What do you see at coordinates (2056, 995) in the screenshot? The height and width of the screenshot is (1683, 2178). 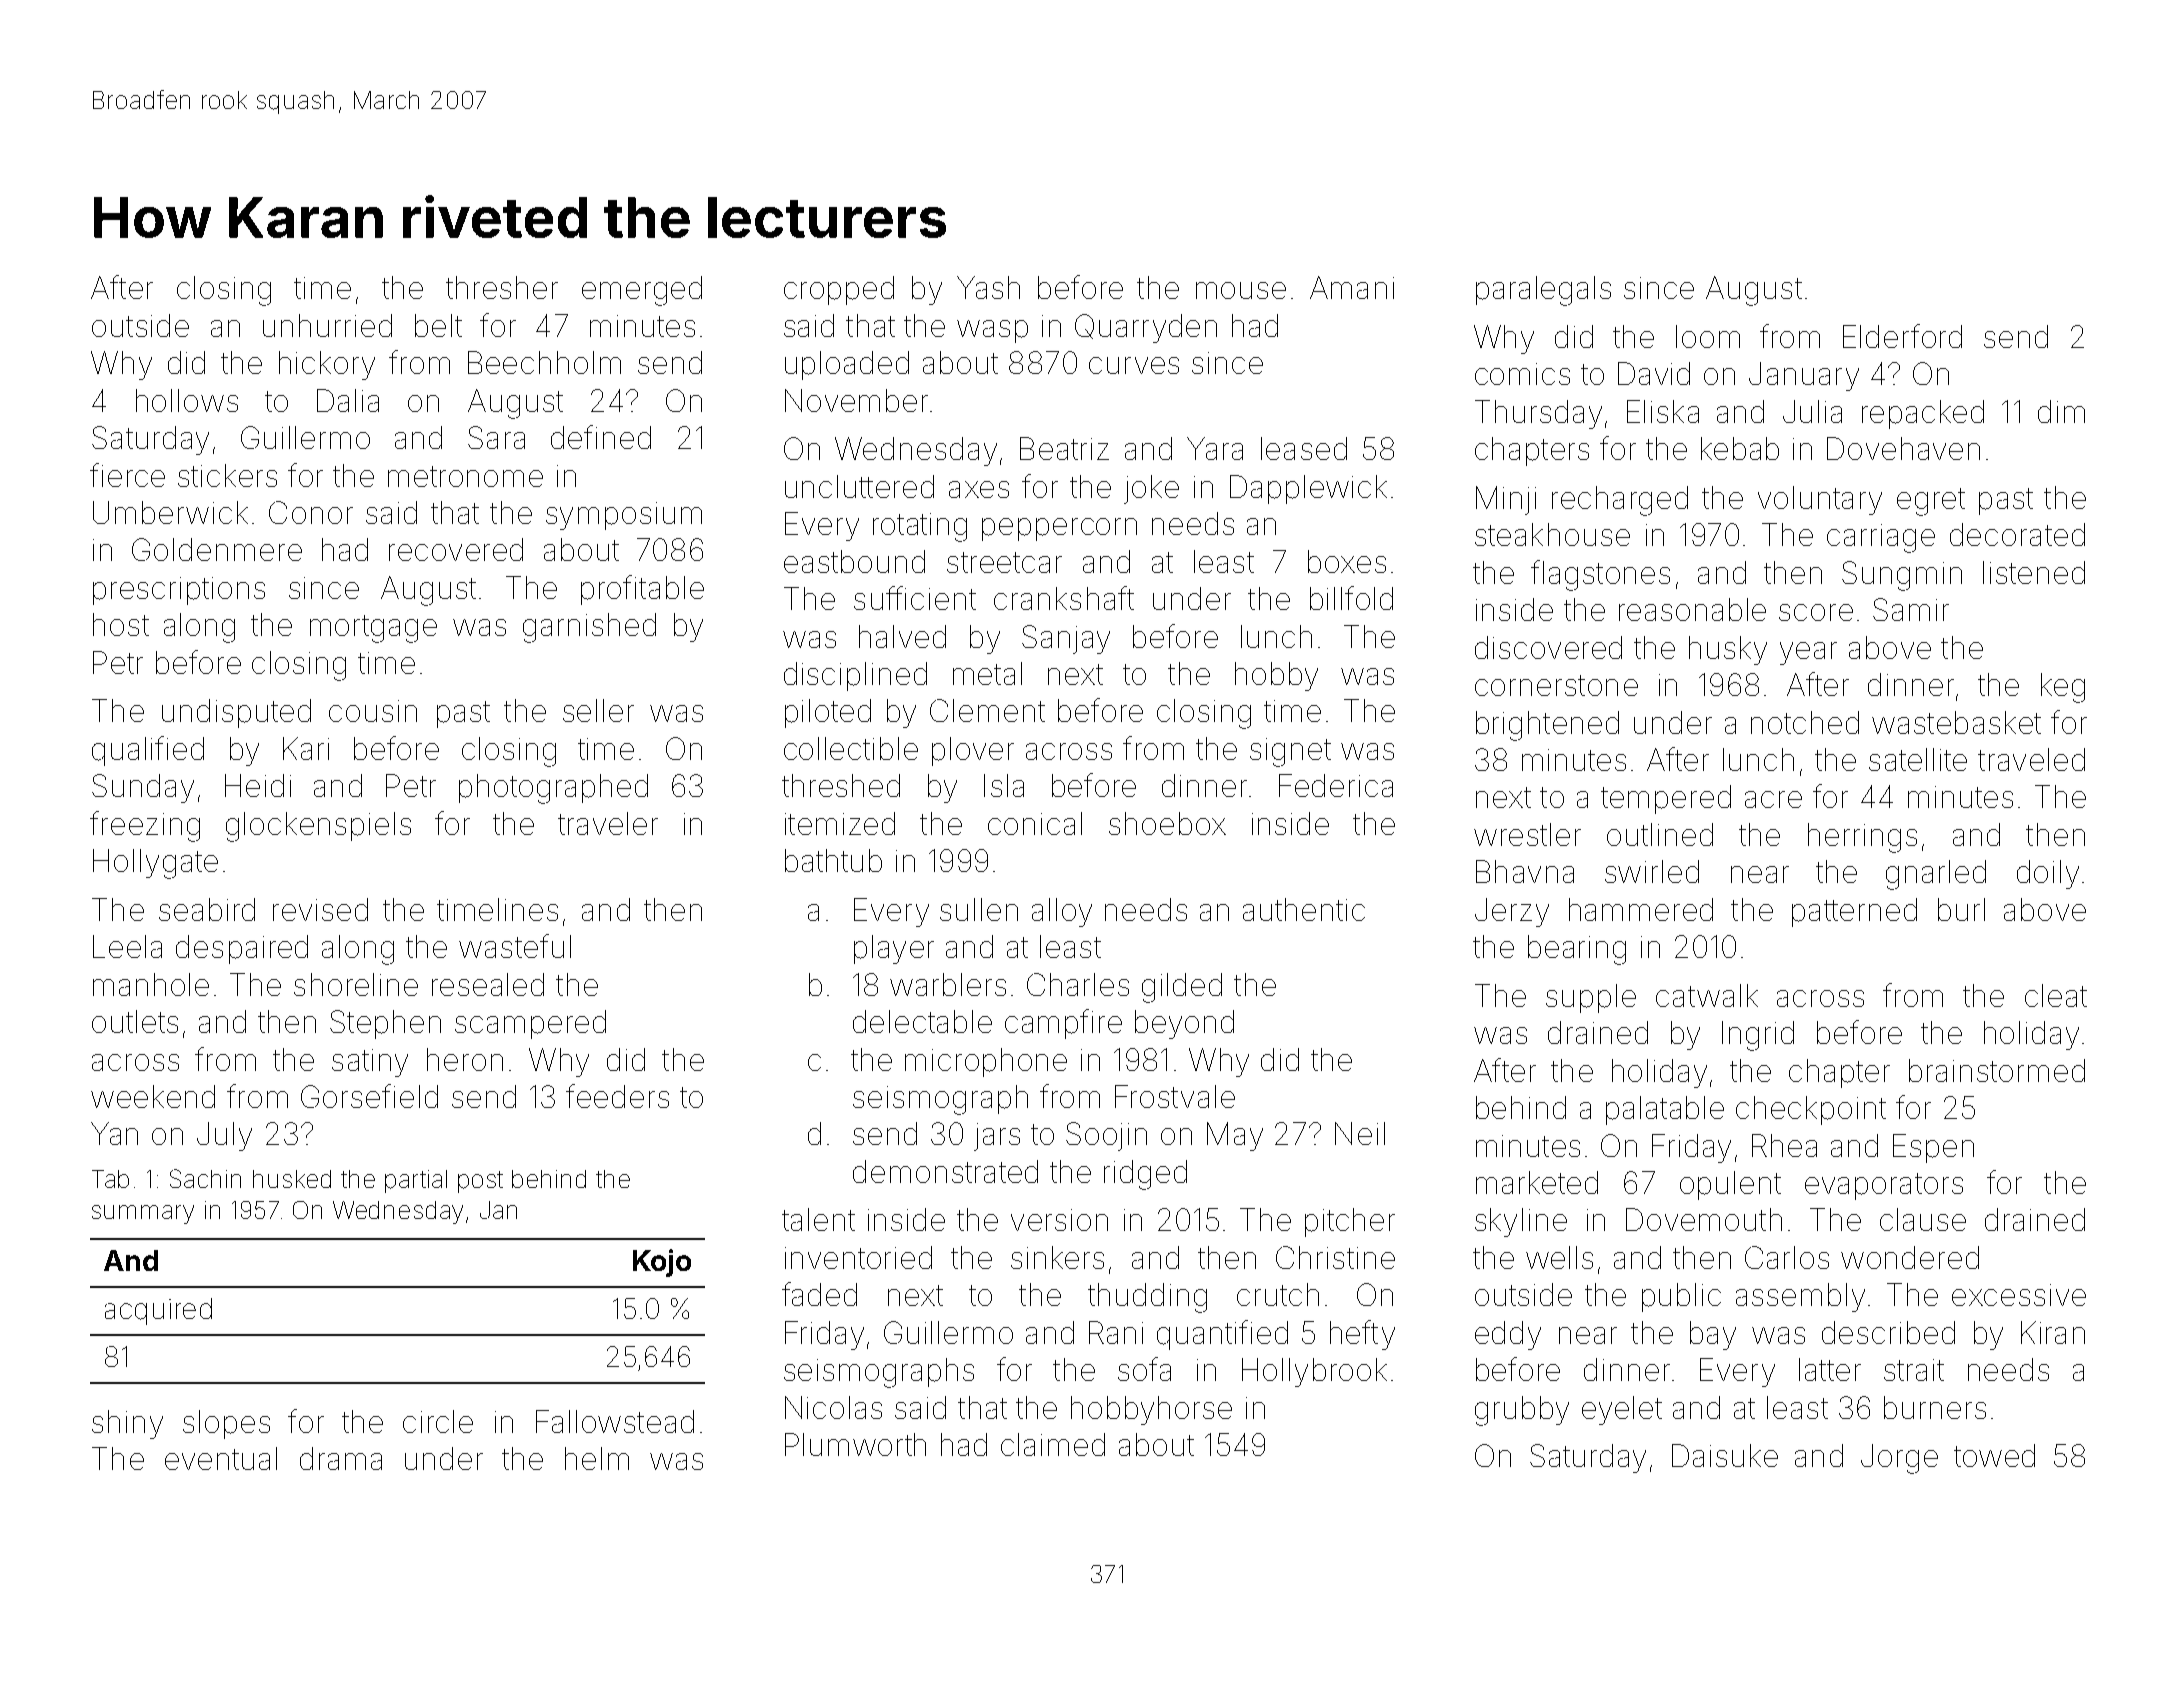 I see `cleat` at bounding box center [2056, 995].
